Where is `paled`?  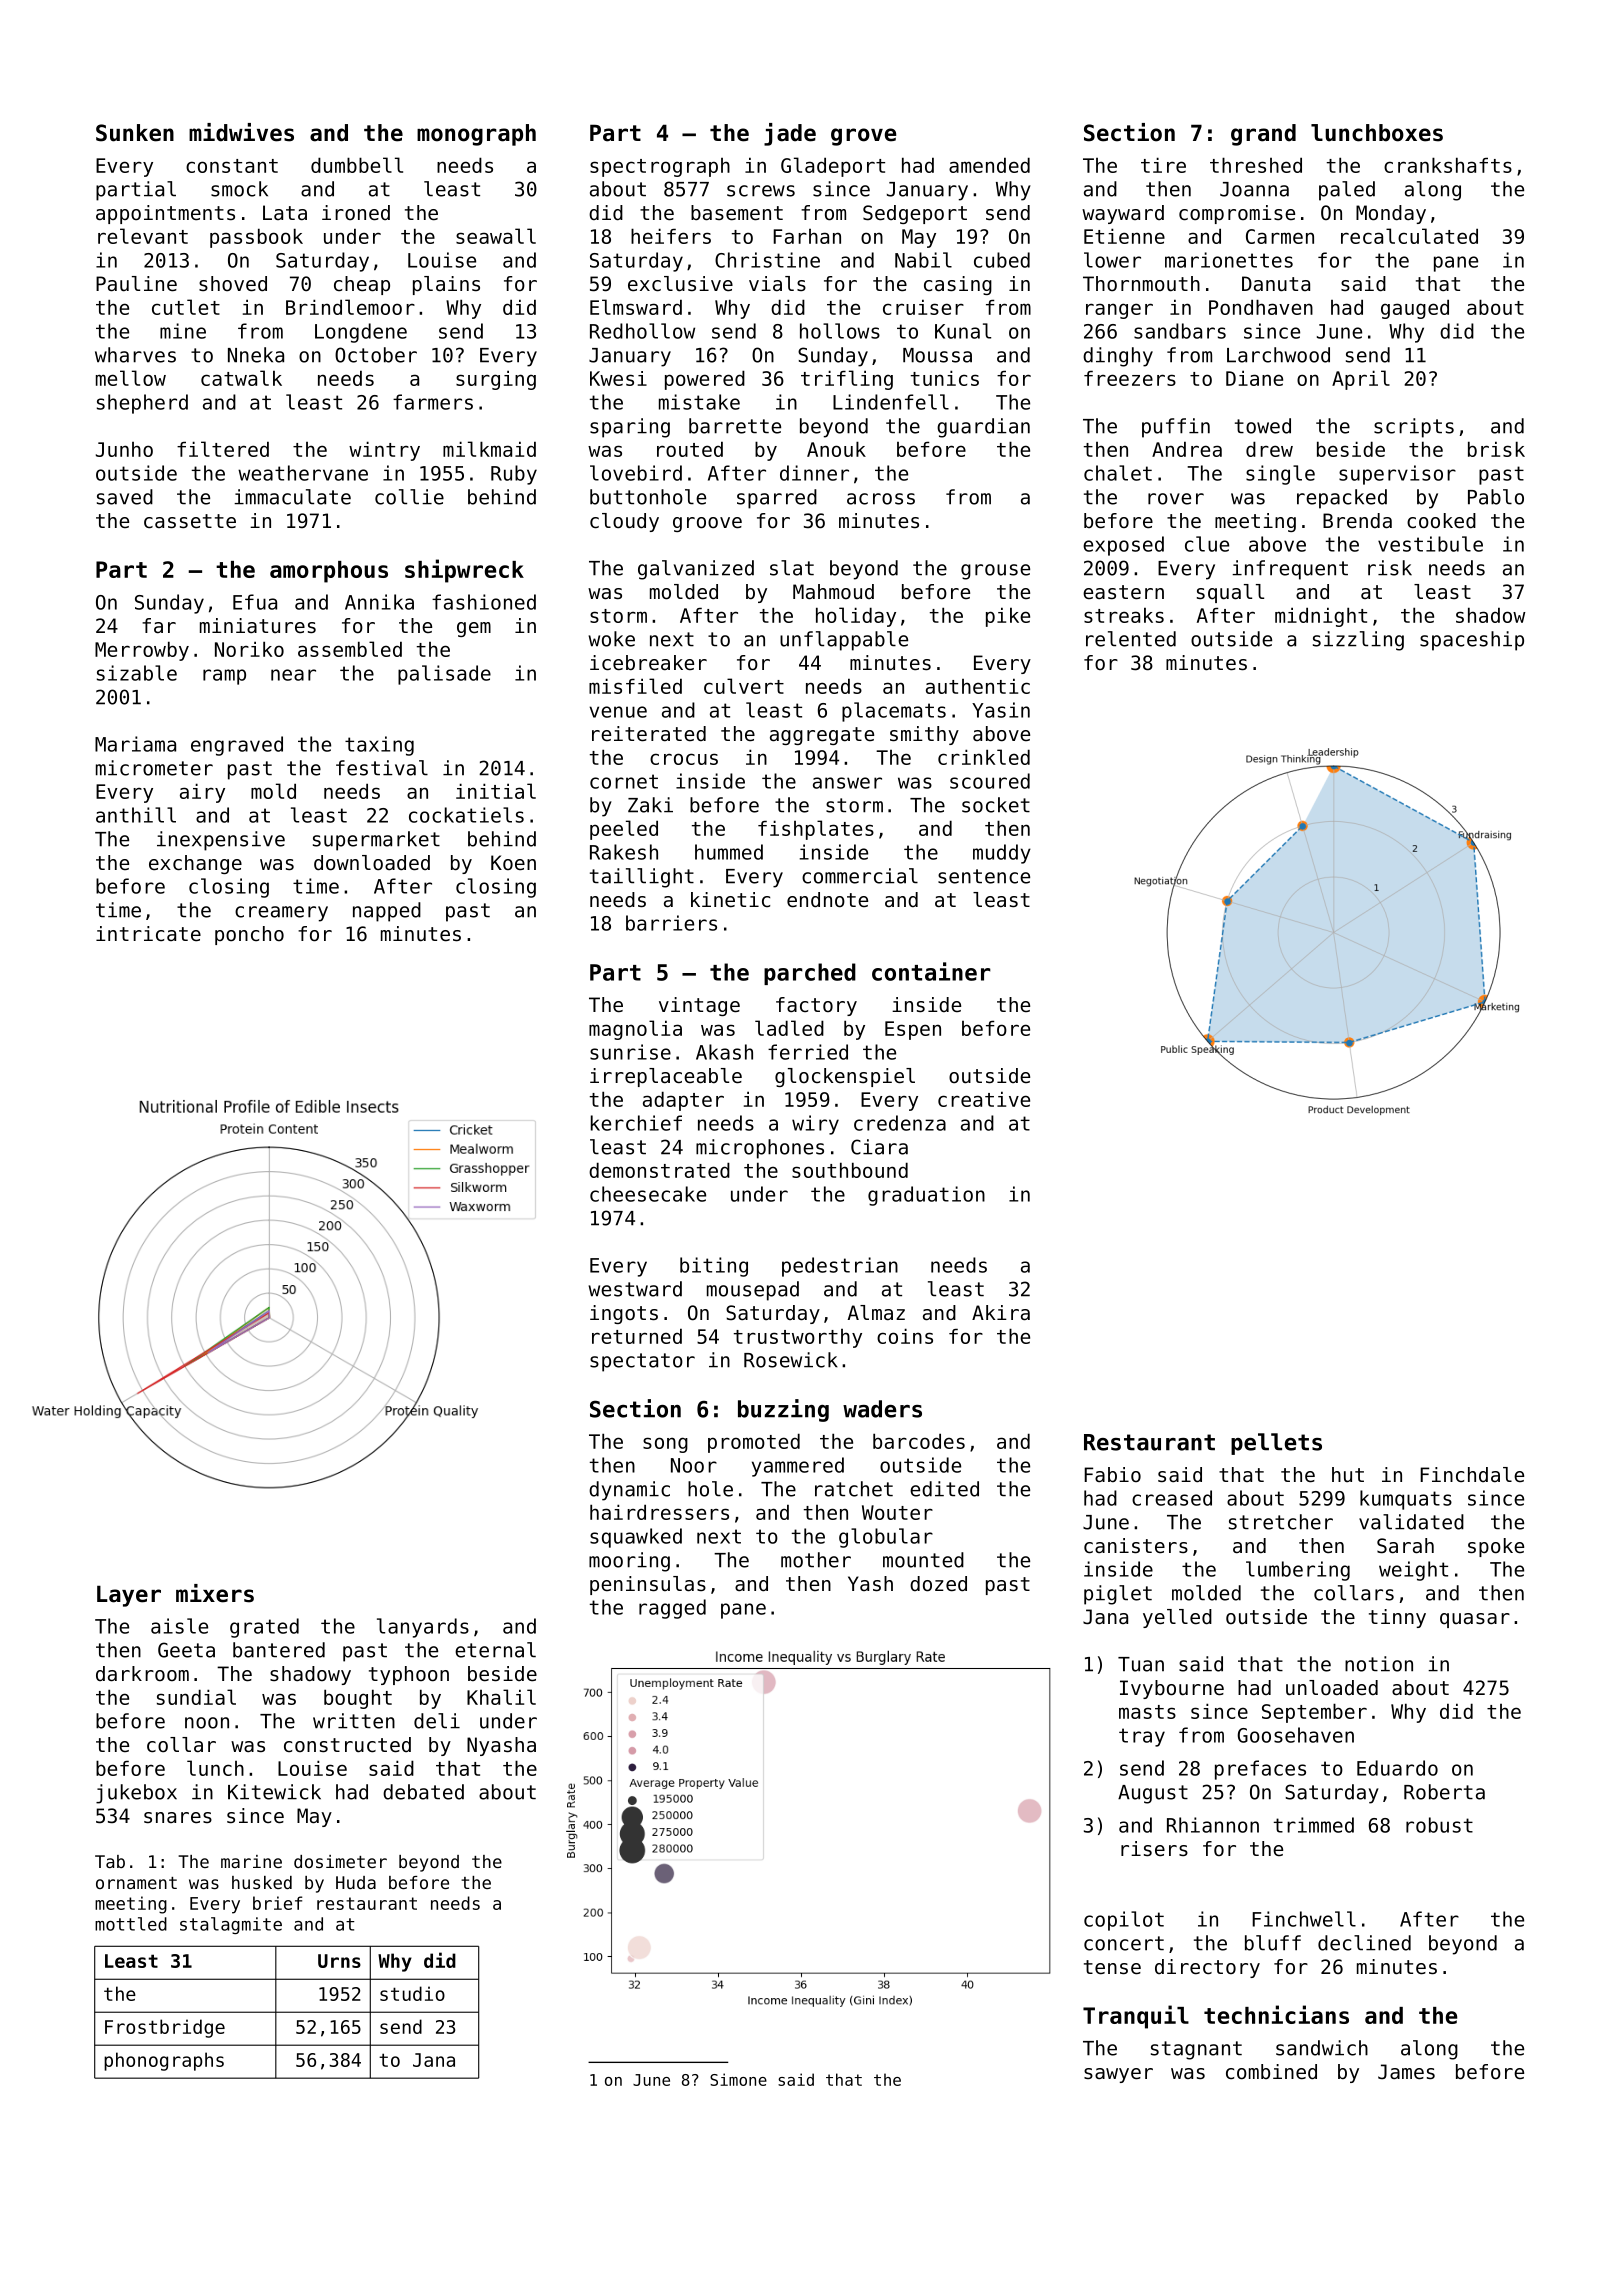 paled is located at coordinates (1347, 191).
